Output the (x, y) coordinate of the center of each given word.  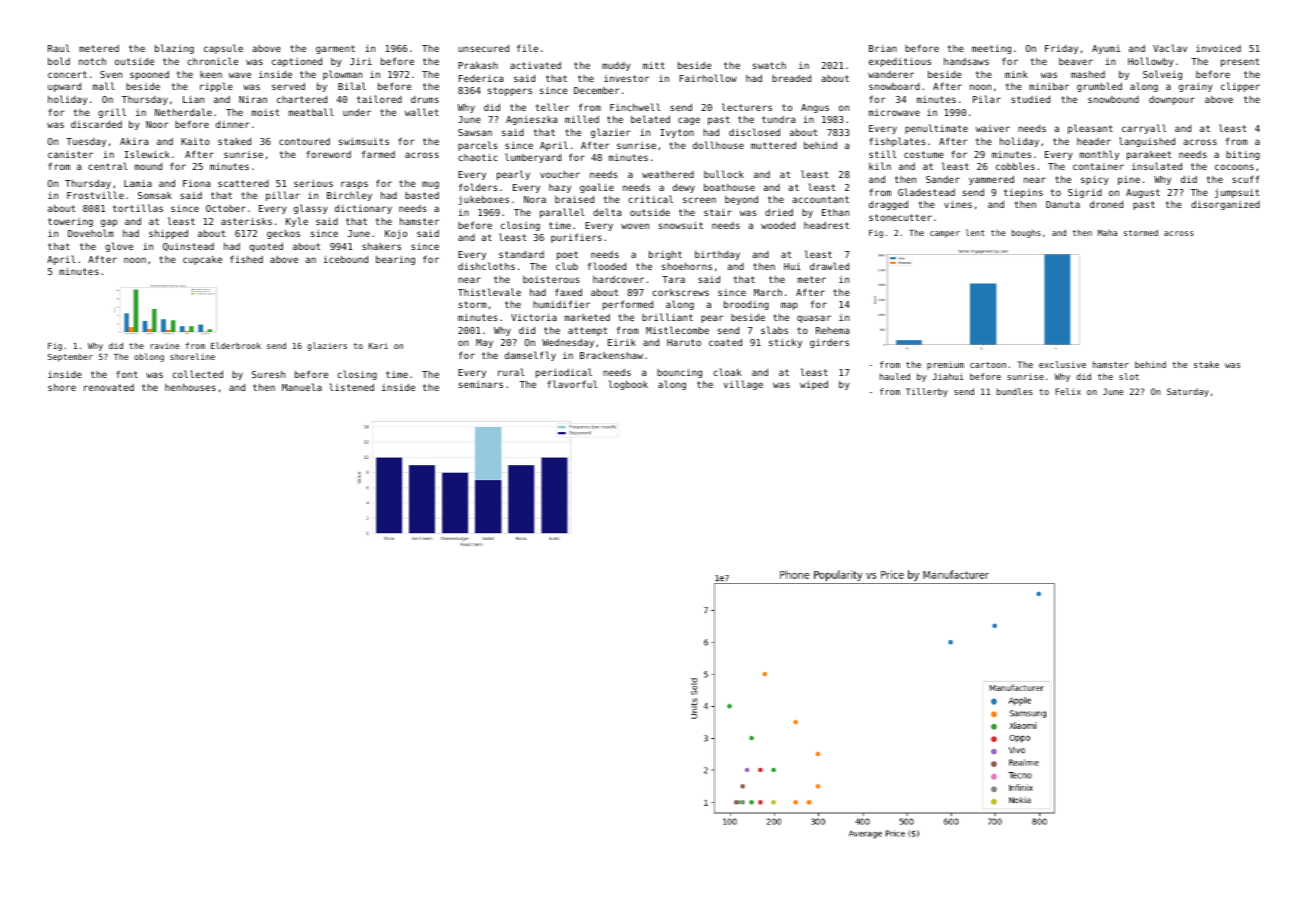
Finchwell (635, 107)
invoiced (1218, 48)
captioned (297, 62)
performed (628, 305)
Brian (883, 48)
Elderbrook (236, 345)
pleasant (1090, 129)
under (357, 112)
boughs (1026, 233)
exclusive (1062, 364)
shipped (168, 234)
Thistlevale (489, 292)
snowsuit (681, 225)
